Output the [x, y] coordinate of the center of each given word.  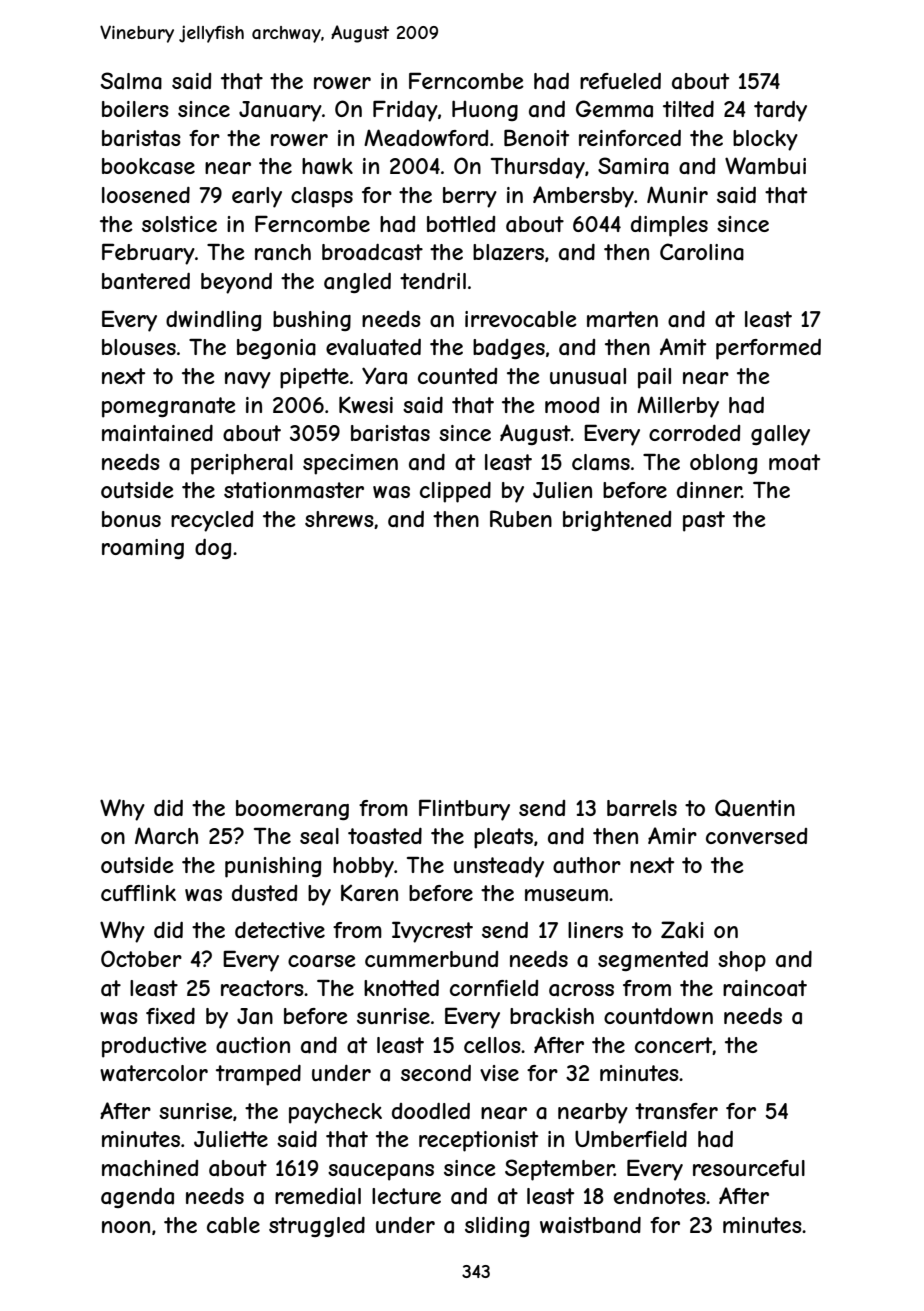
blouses [139, 347]
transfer [676, 1111]
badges [509, 349]
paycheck [335, 1113]
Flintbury [464, 810]
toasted [385, 836]
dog [213, 549]
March [166, 836]
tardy [780, 111]
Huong [485, 110]
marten [622, 319]
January [280, 111]
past [704, 521]
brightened [617, 521]
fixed [170, 1016]
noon [126, 1227]
